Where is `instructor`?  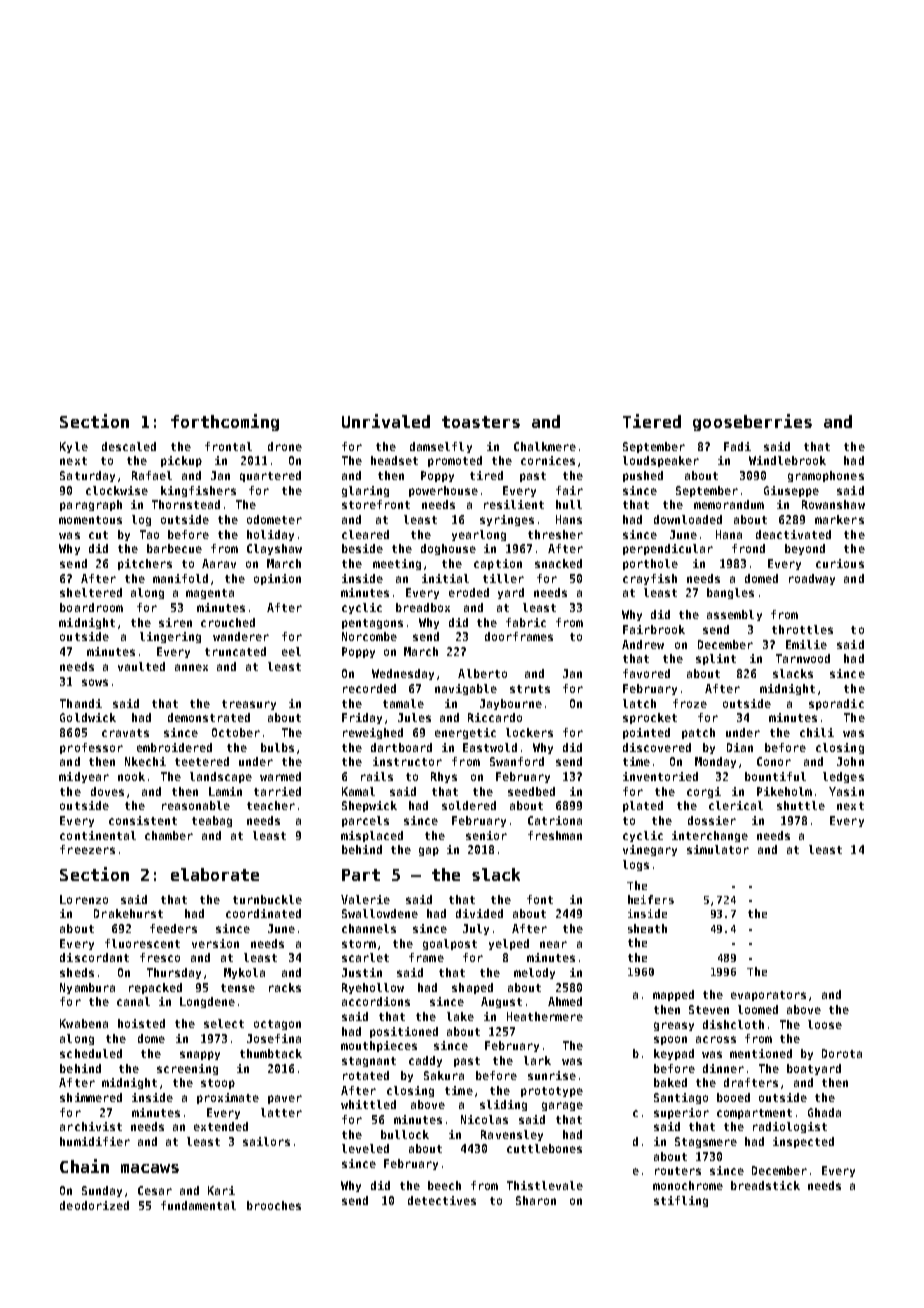 instructor is located at coordinates (407, 761).
